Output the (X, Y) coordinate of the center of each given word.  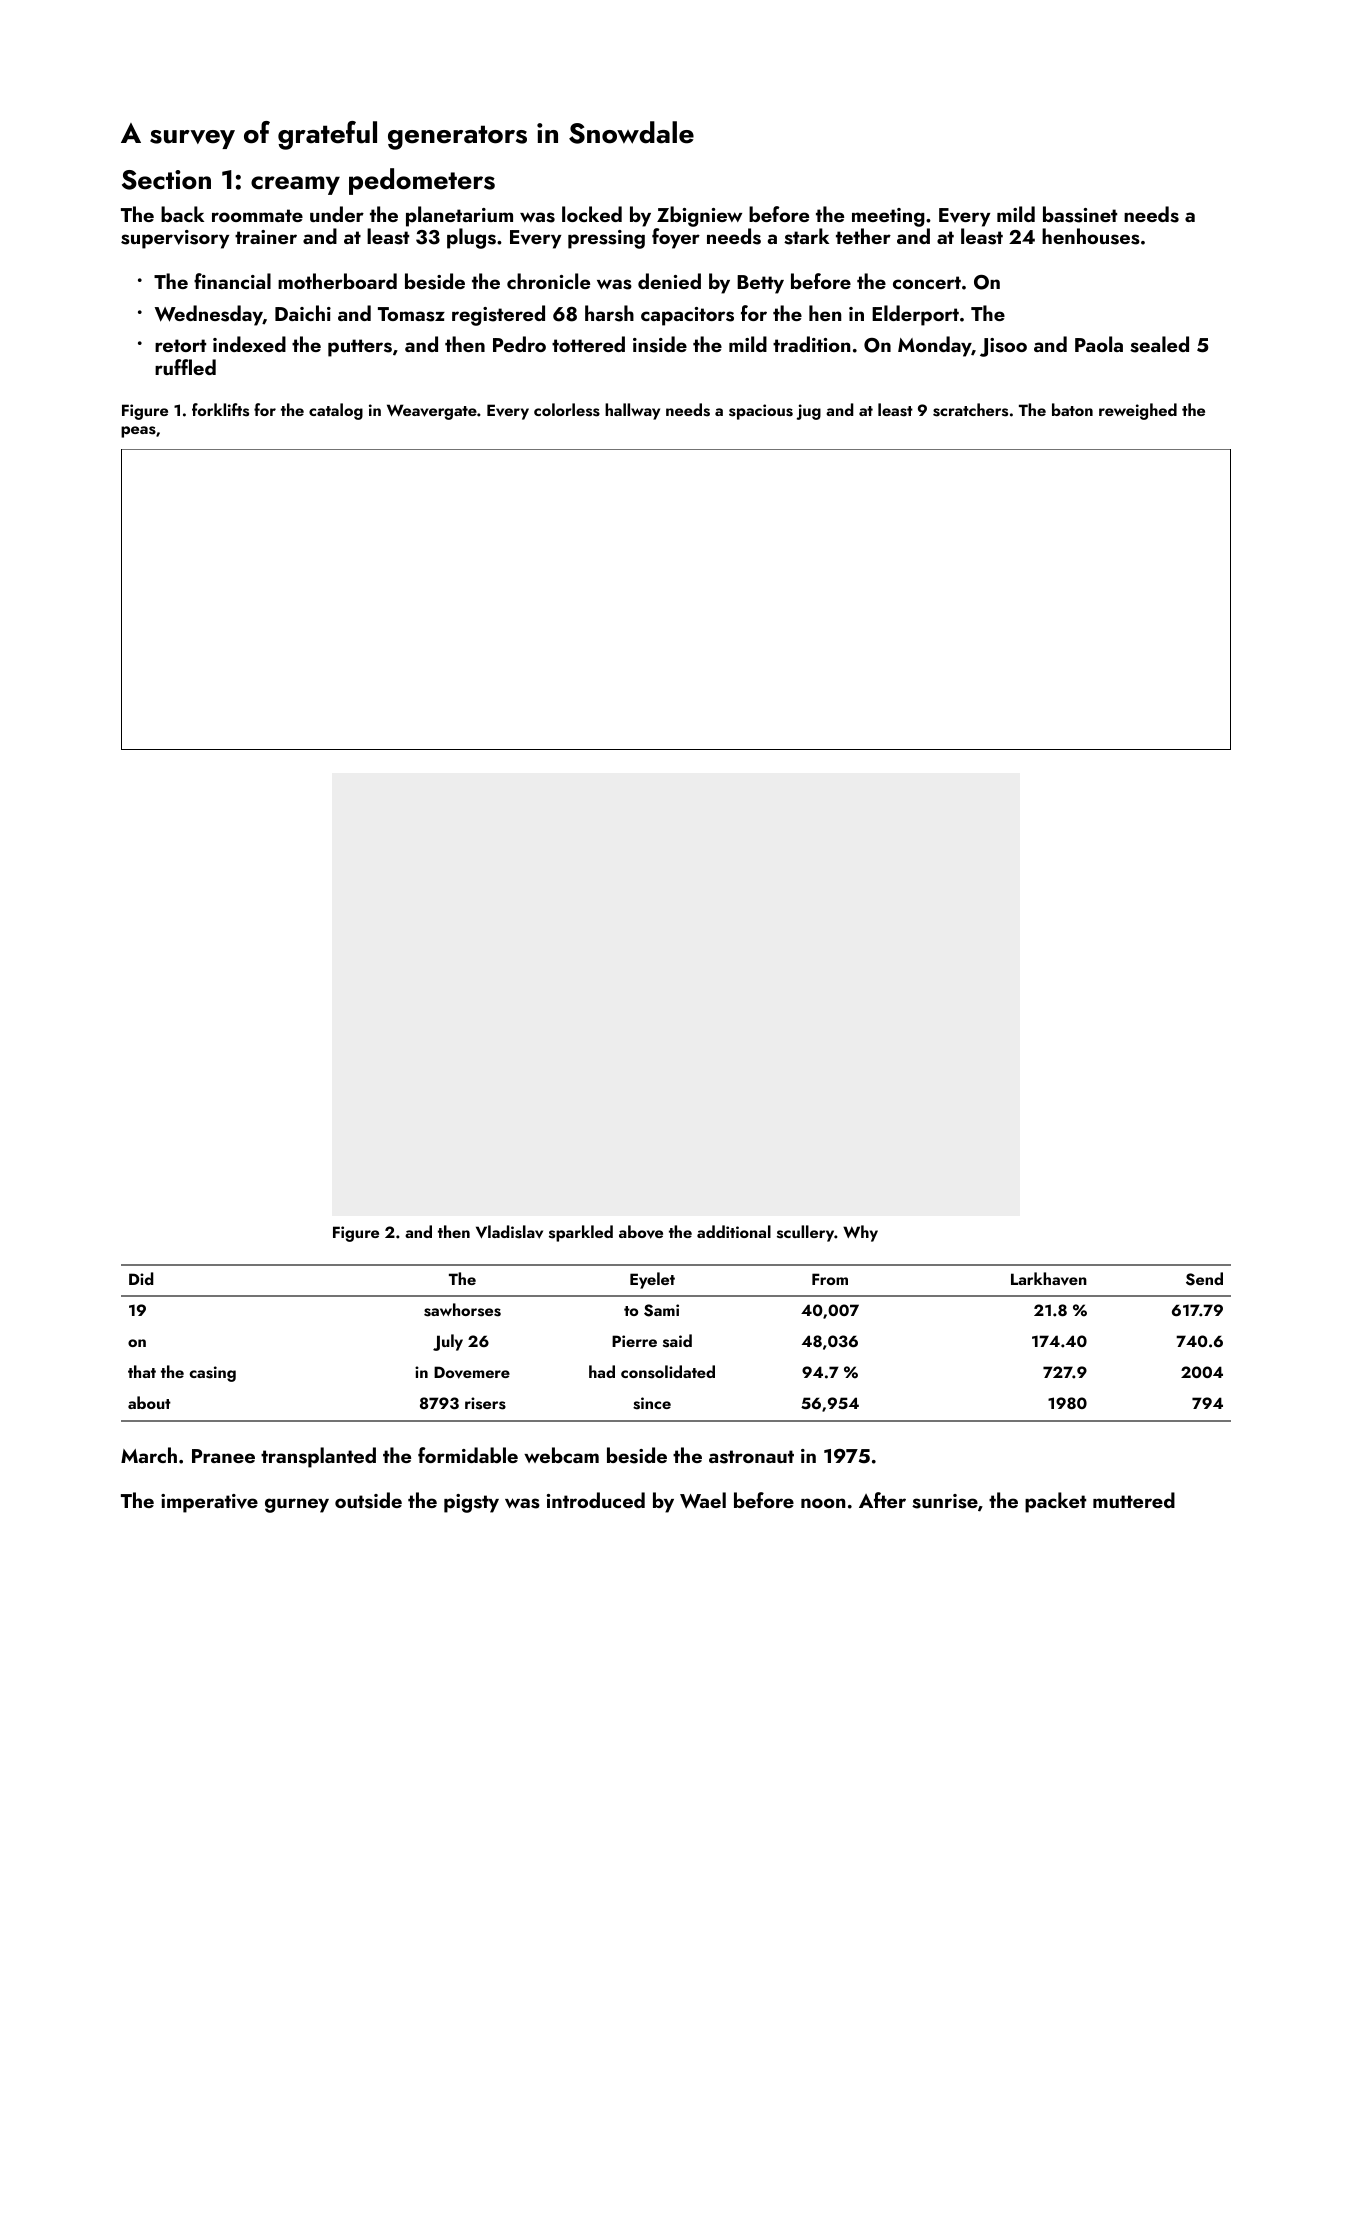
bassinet (1080, 214)
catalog (336, 411)
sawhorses (462, 1310)
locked (592, 214)
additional (734, 1231)
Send (1204, 1279)
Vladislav (509, 1232)
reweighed (1138, 411)
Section (166, 180)
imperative (209, 1503)
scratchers (970, 410)
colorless (567, 410)
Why (860, 1233)
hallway (632, 411)
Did (141, 1278)
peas (138, 432)
